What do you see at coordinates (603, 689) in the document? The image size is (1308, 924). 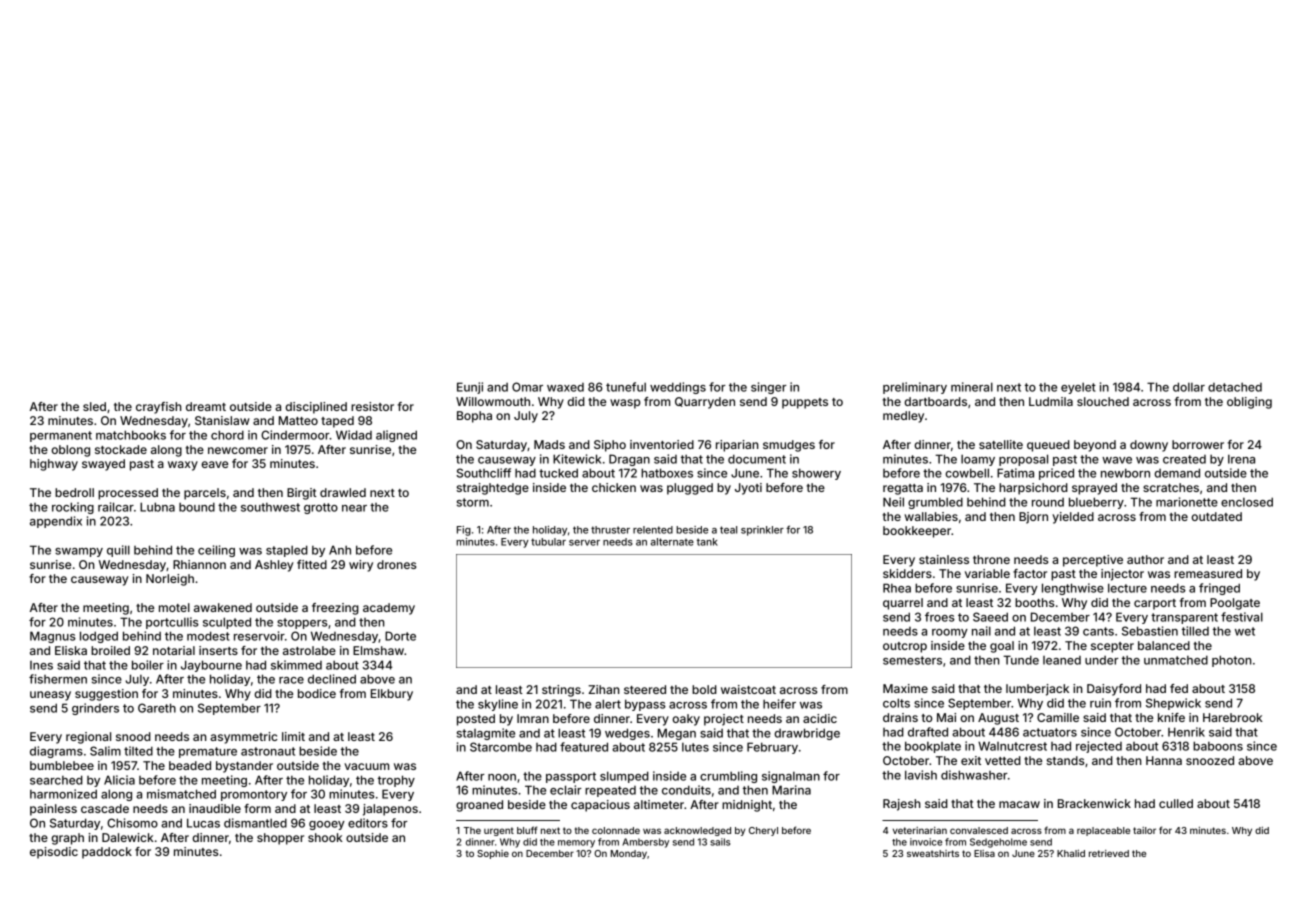 I see `Zihan` at bounding box center [603, 689].
